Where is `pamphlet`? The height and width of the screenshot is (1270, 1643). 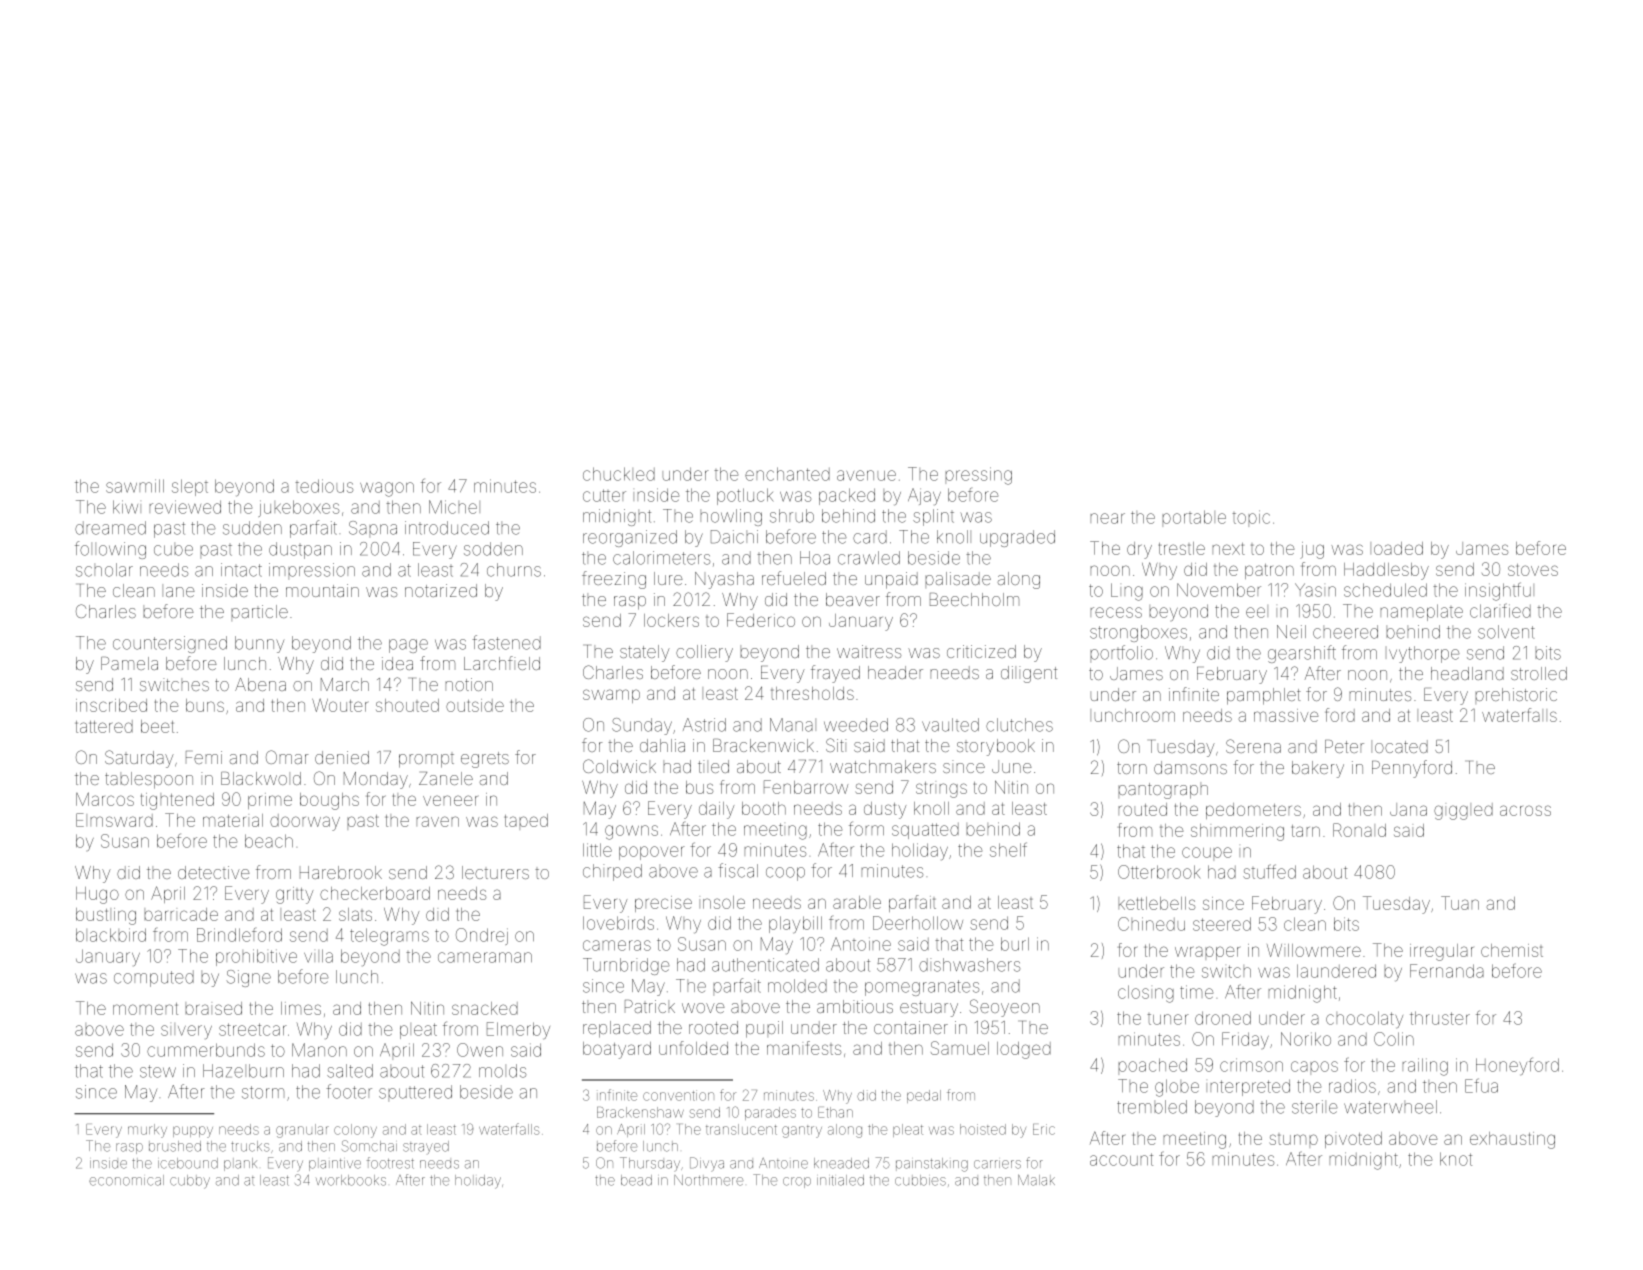
pamphlet is located at coordinates (1264, 696).
